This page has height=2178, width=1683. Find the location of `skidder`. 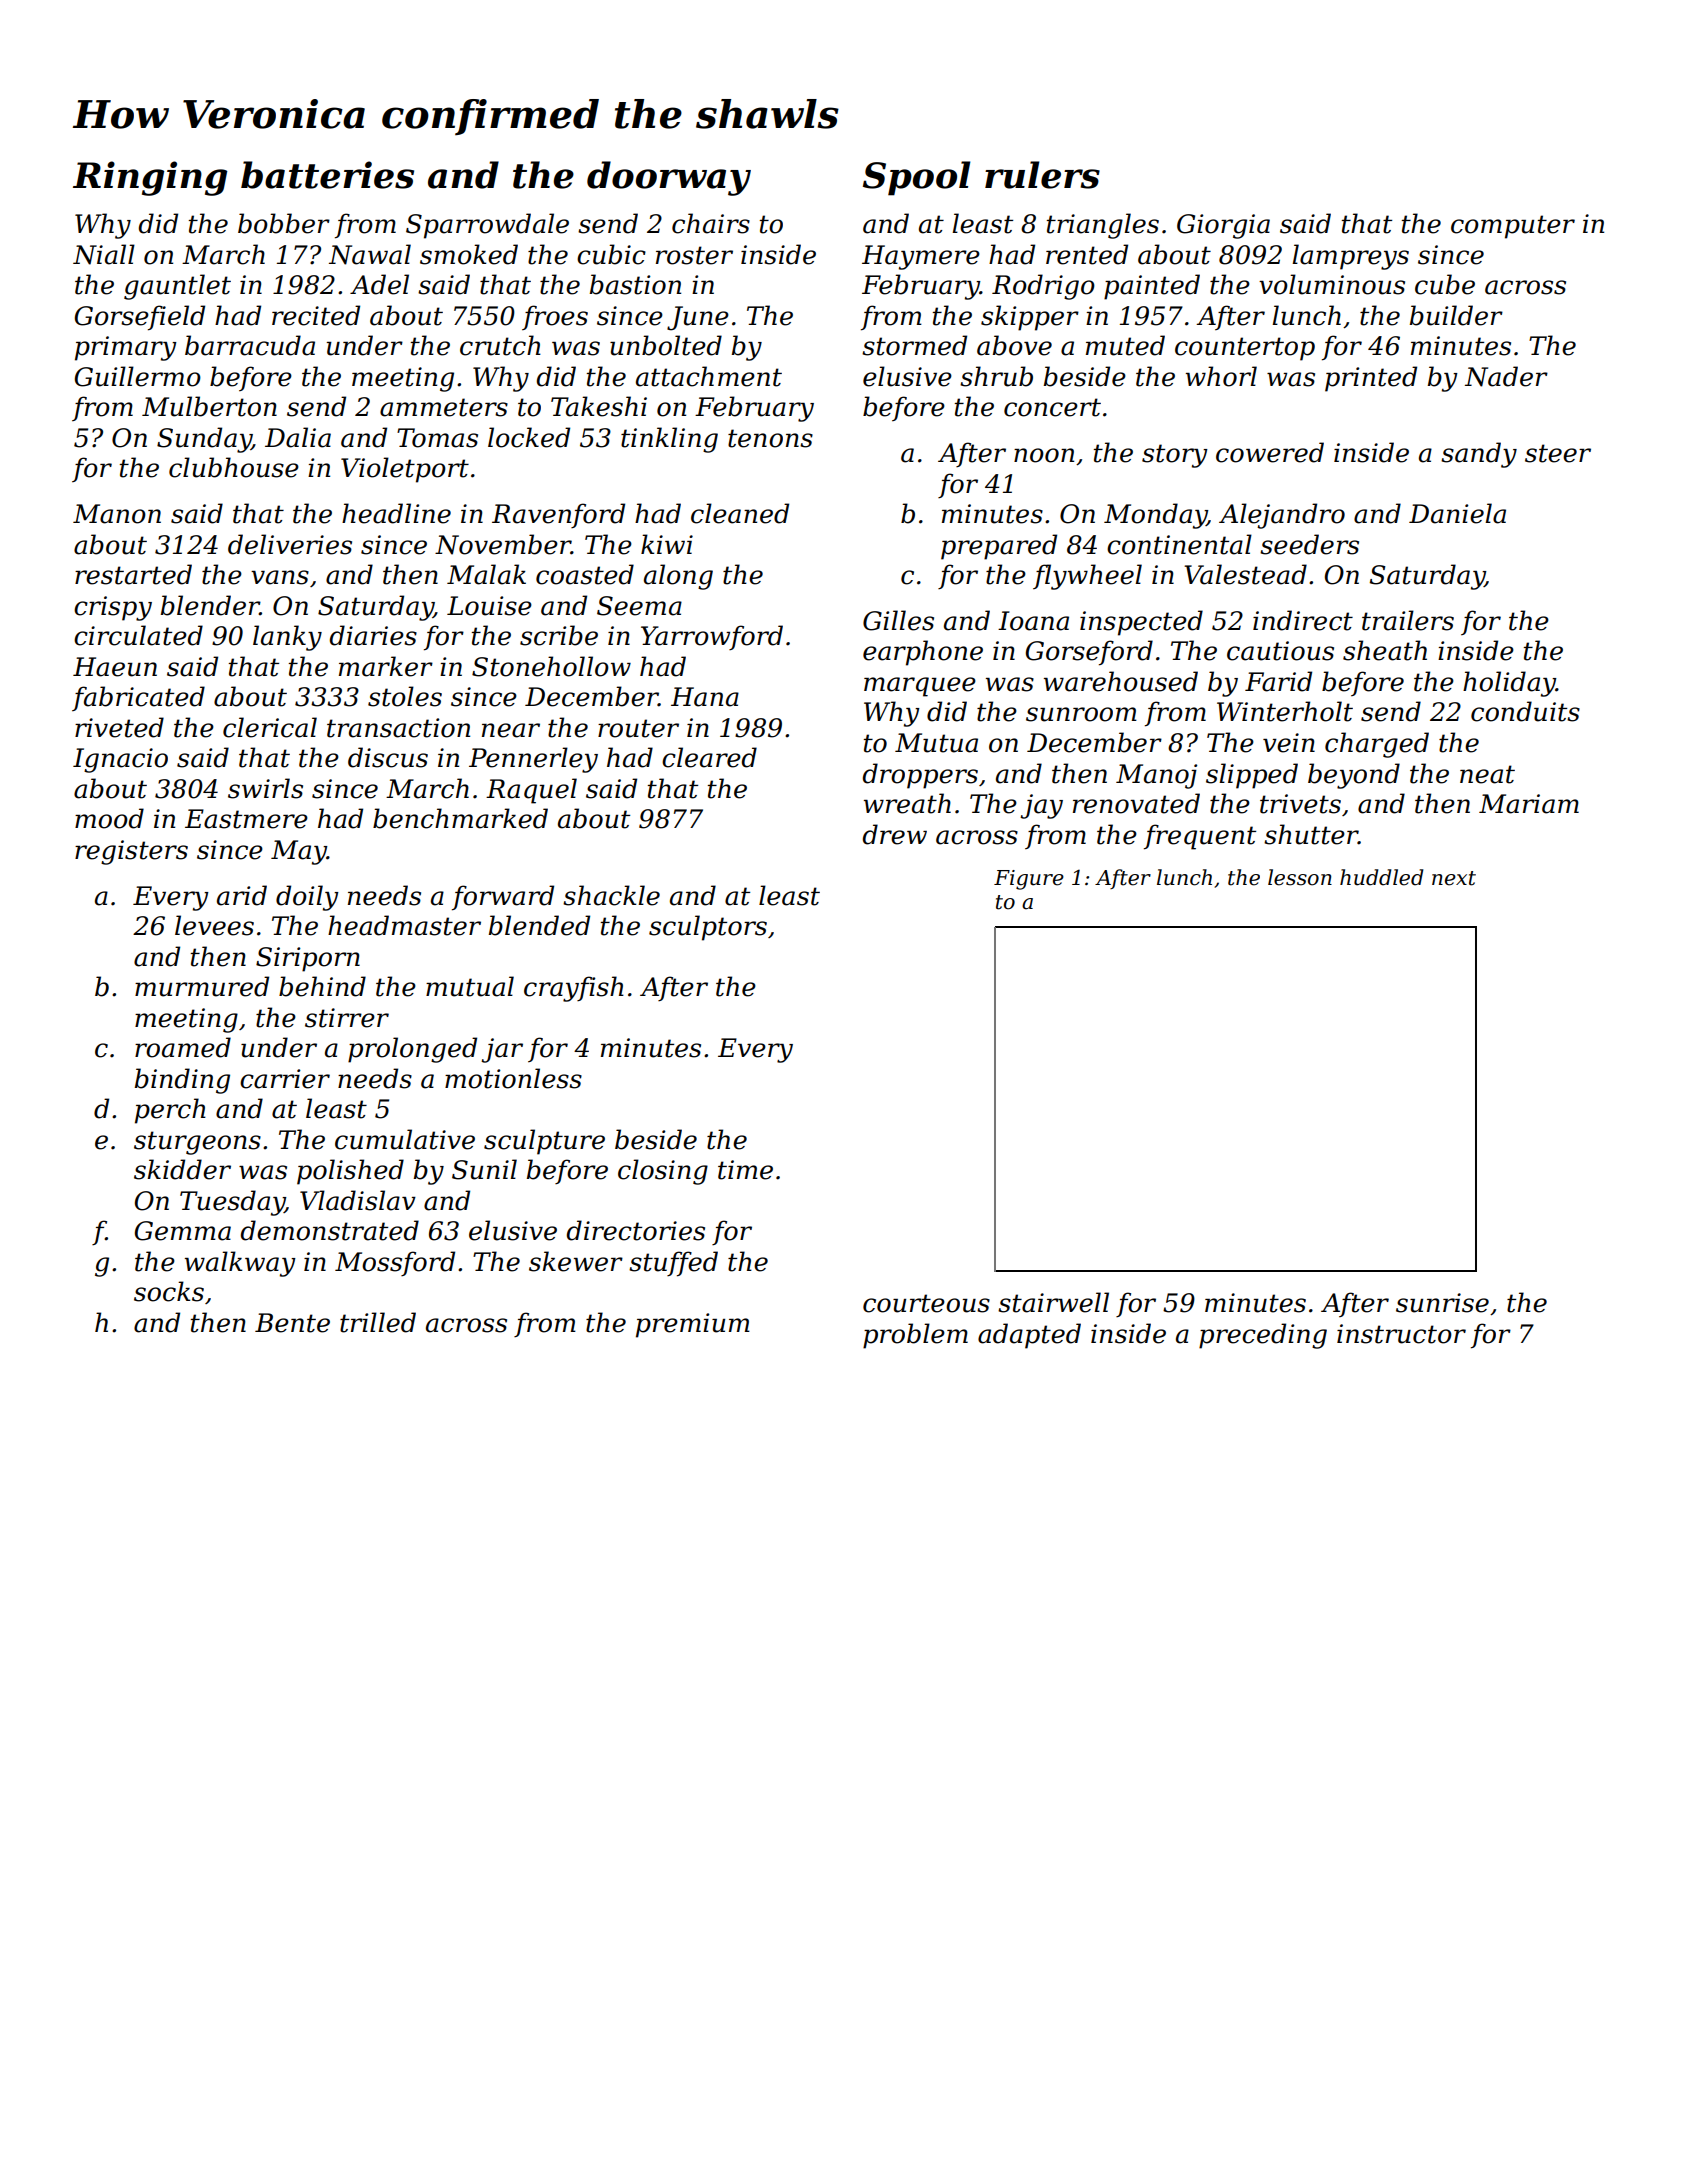

skidder is located at coordinates (182, 1169).
